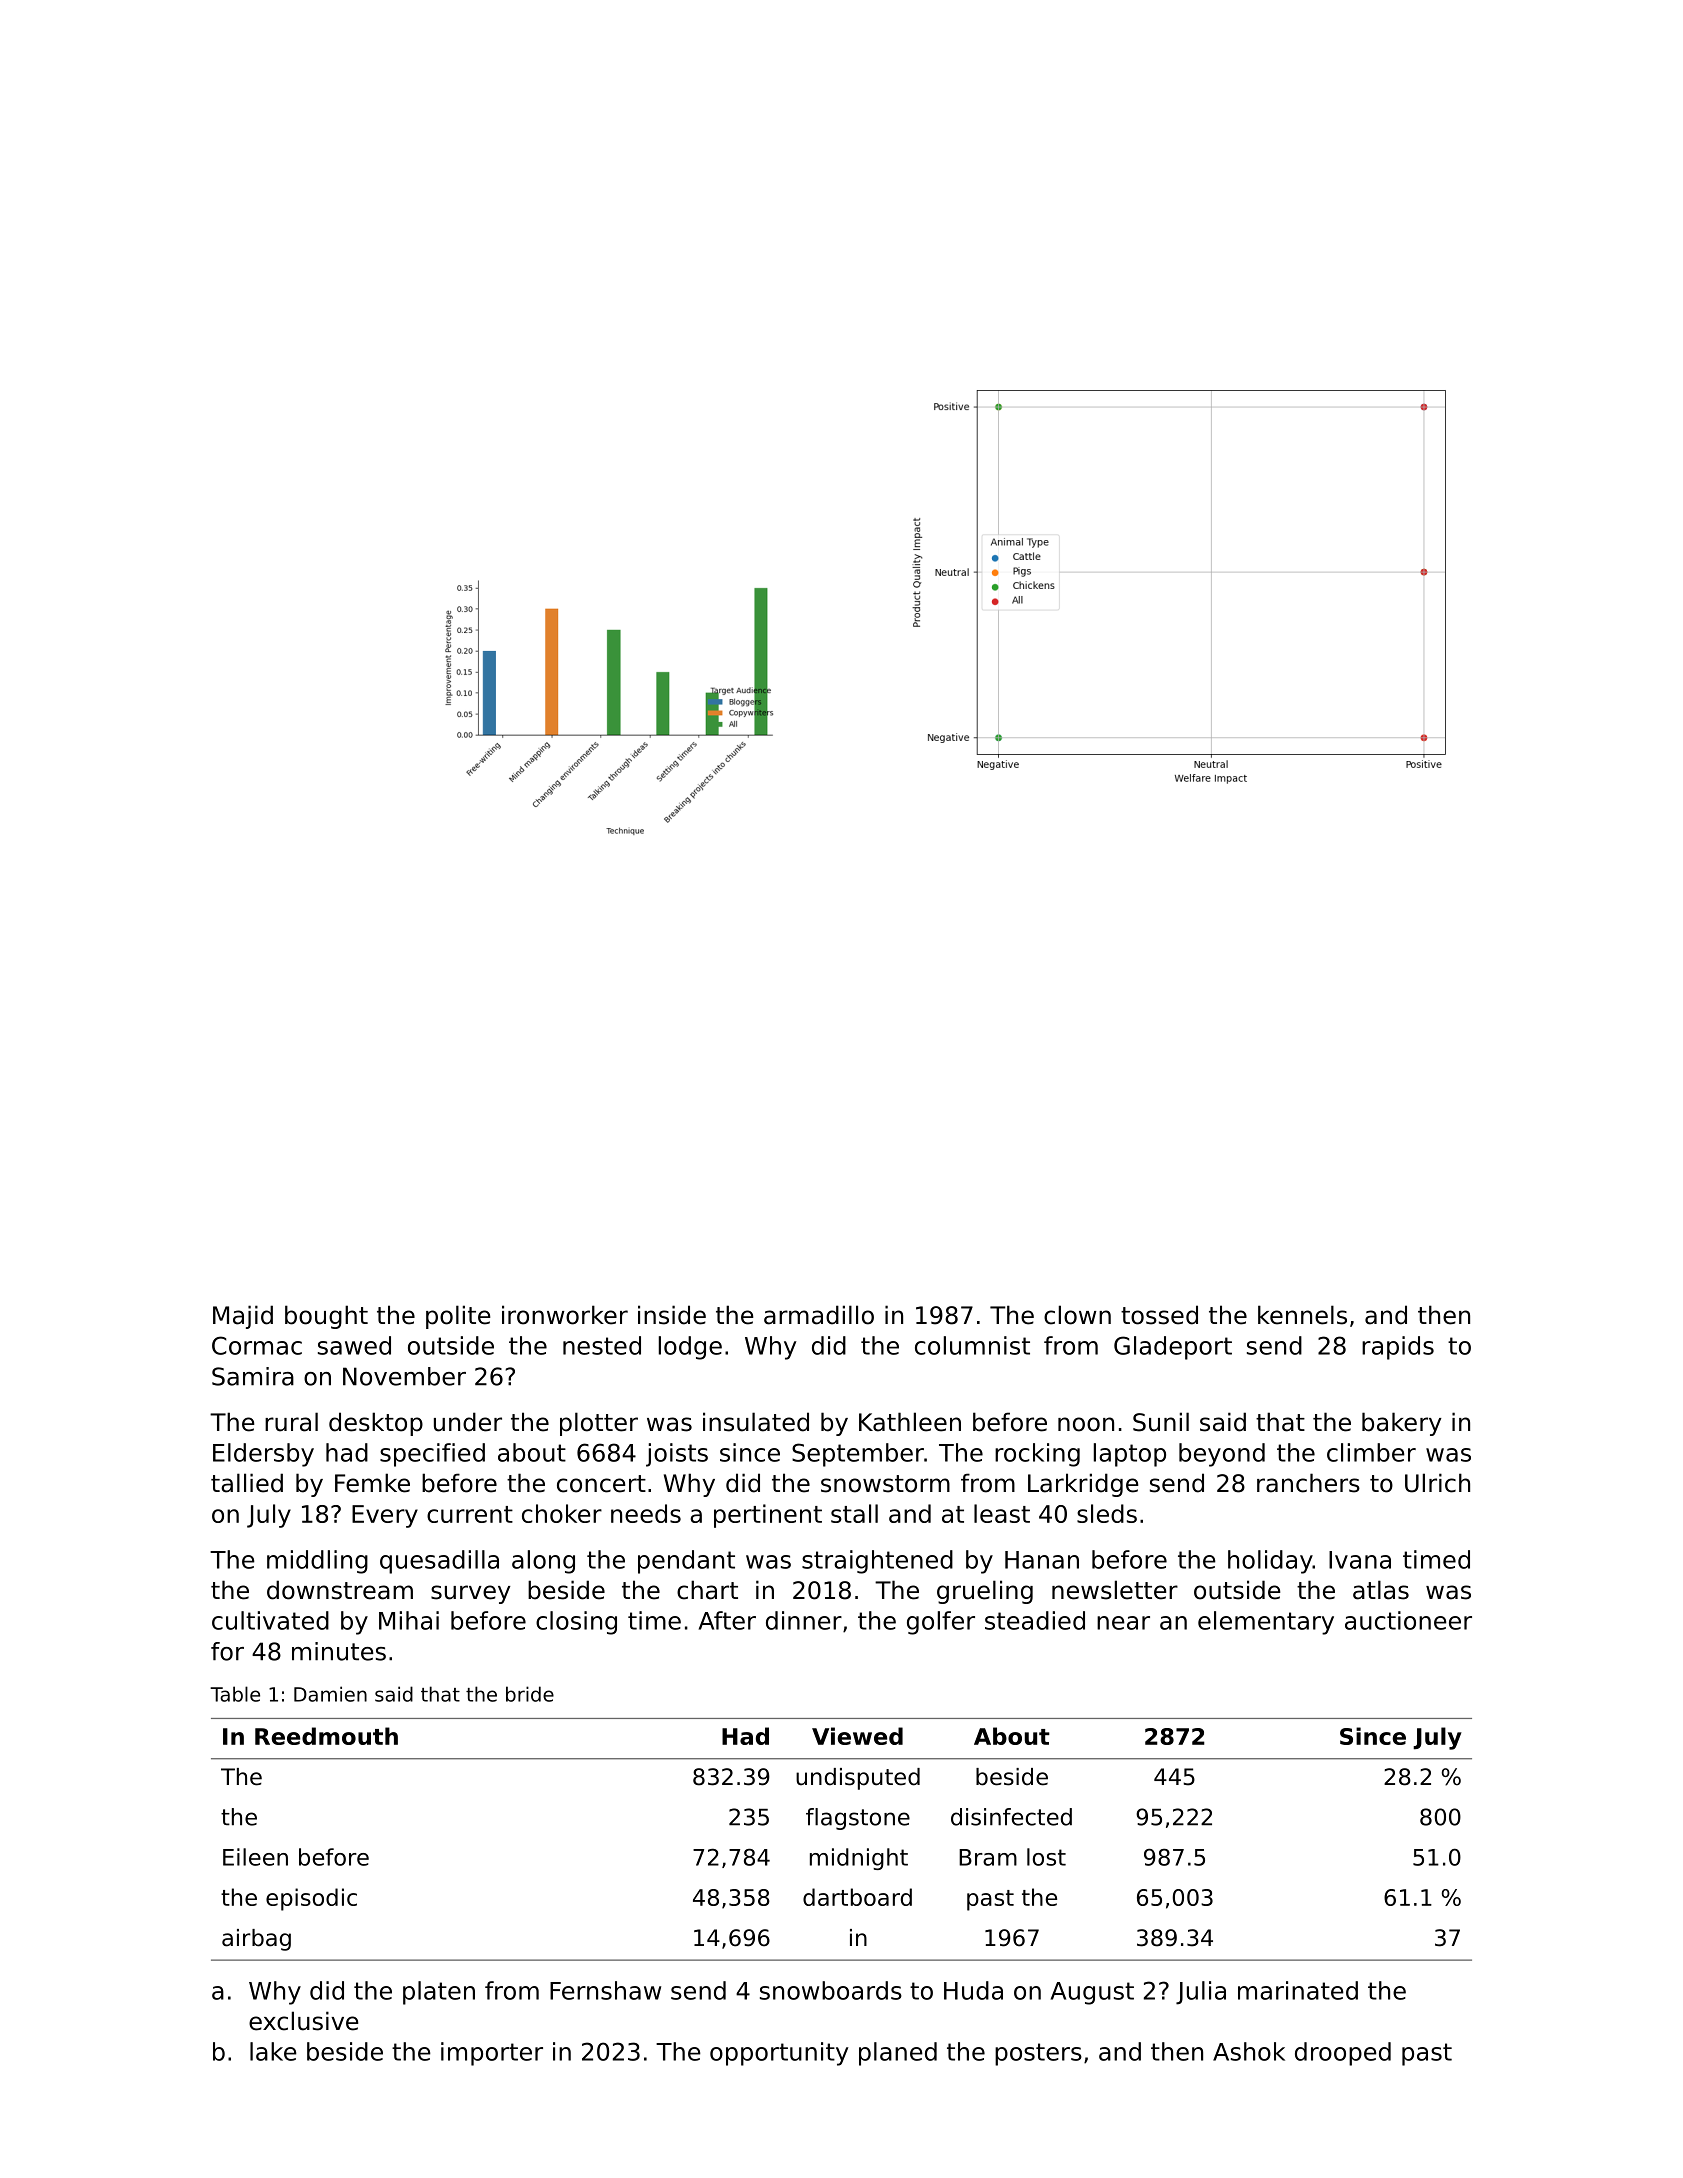  What do you see at coordinates (1249, 2051) in the image?
I see `Ashok` at bounding box center [1249, 2051].
